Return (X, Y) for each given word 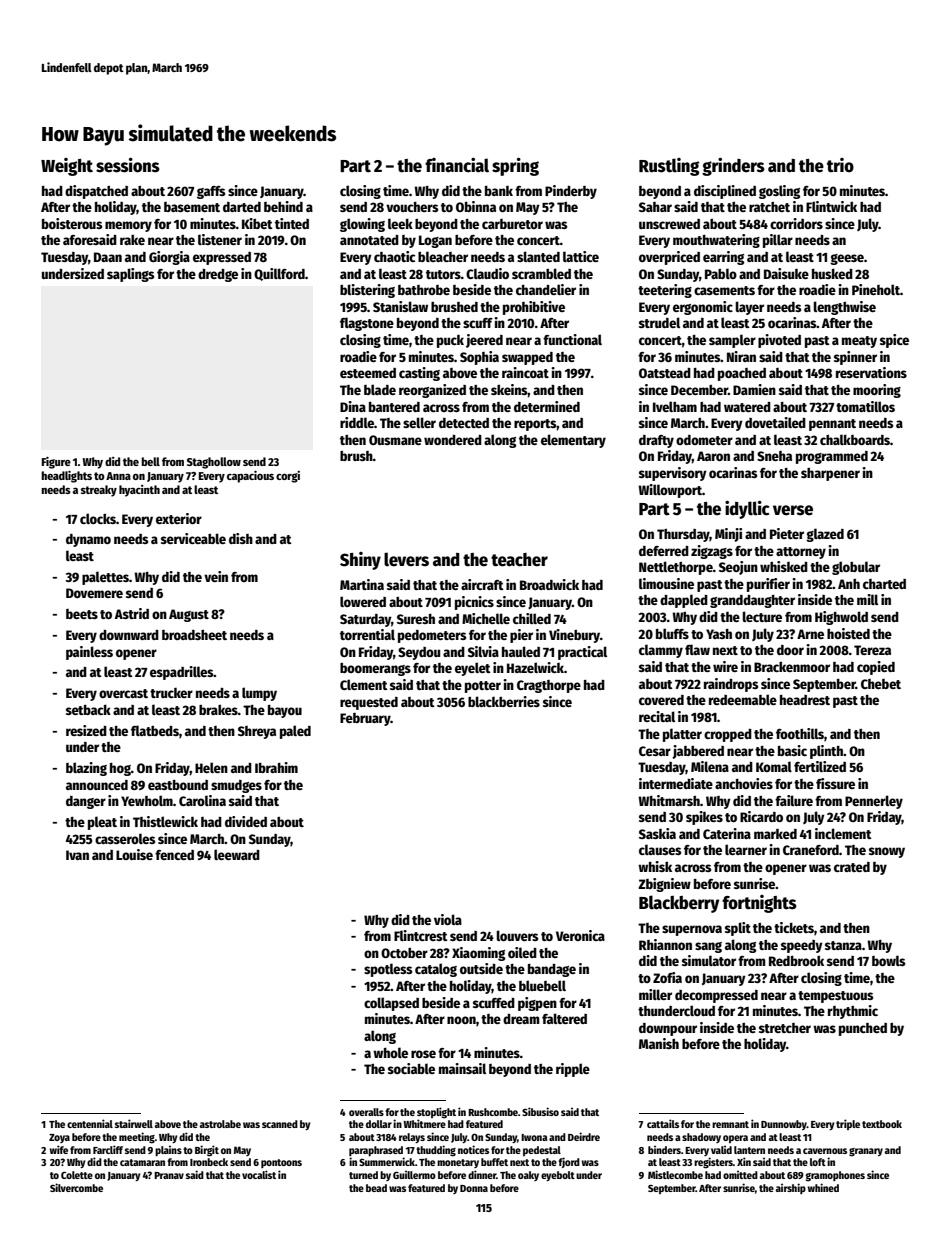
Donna (474, 1188)
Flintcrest (421, 935)
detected (464, 423)
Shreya (257, 732)
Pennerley (874, 802)
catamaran (142, 1162)
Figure (56, 463)
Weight (67, 167)
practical (582, 653)
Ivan (77, 855)
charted (884, 584)
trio (840, 165)
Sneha (774, 456)
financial (457, 165)
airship (791, 1188)
